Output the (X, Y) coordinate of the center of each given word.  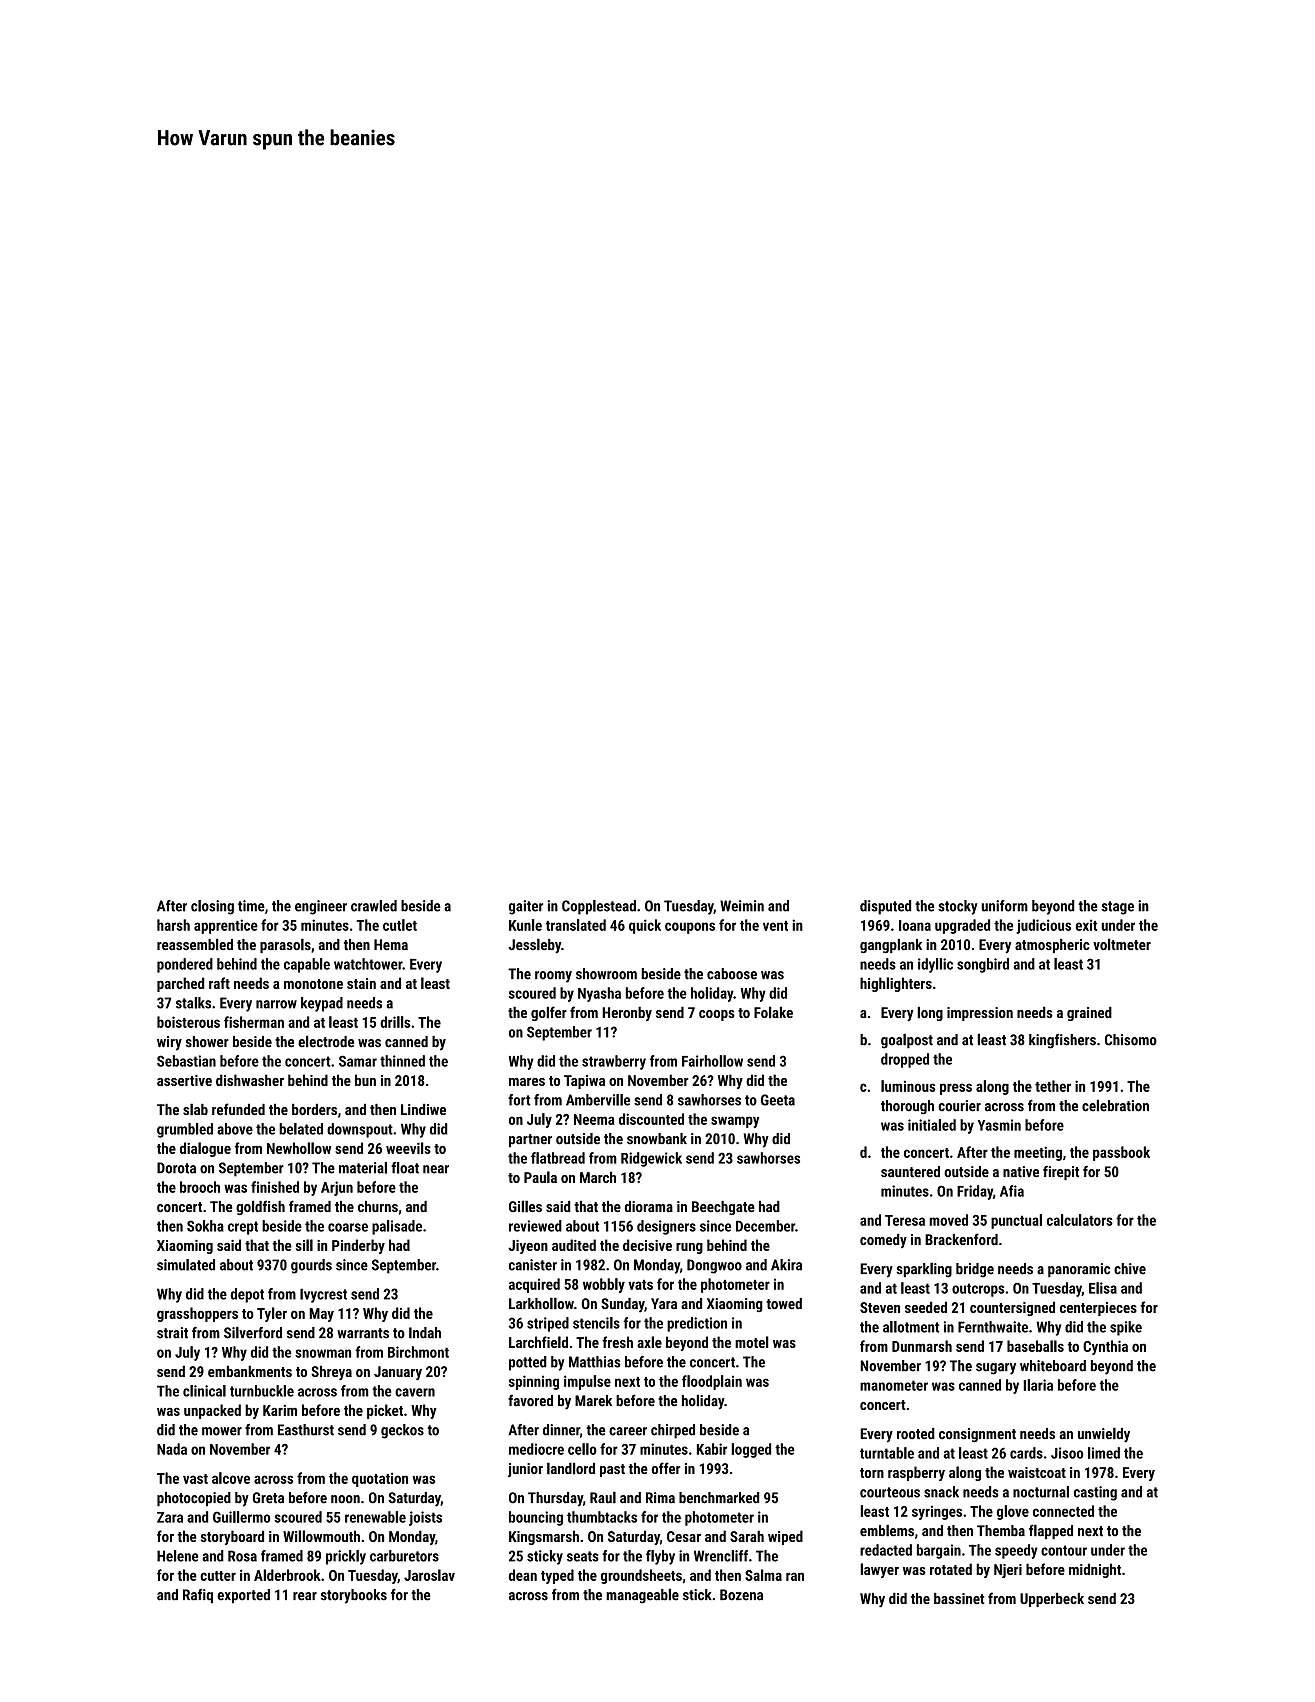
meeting (1038, 1153)
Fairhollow (712, 1061)
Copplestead (599, 907)
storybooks (354, 1596)
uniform (1005, 906)
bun (365, 1080)
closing (212, 907)
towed (784, 1303)
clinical (204, 1391)
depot (247, 1295)
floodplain (712, 1382)
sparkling (924, 1270)
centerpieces (1098, 1309)
